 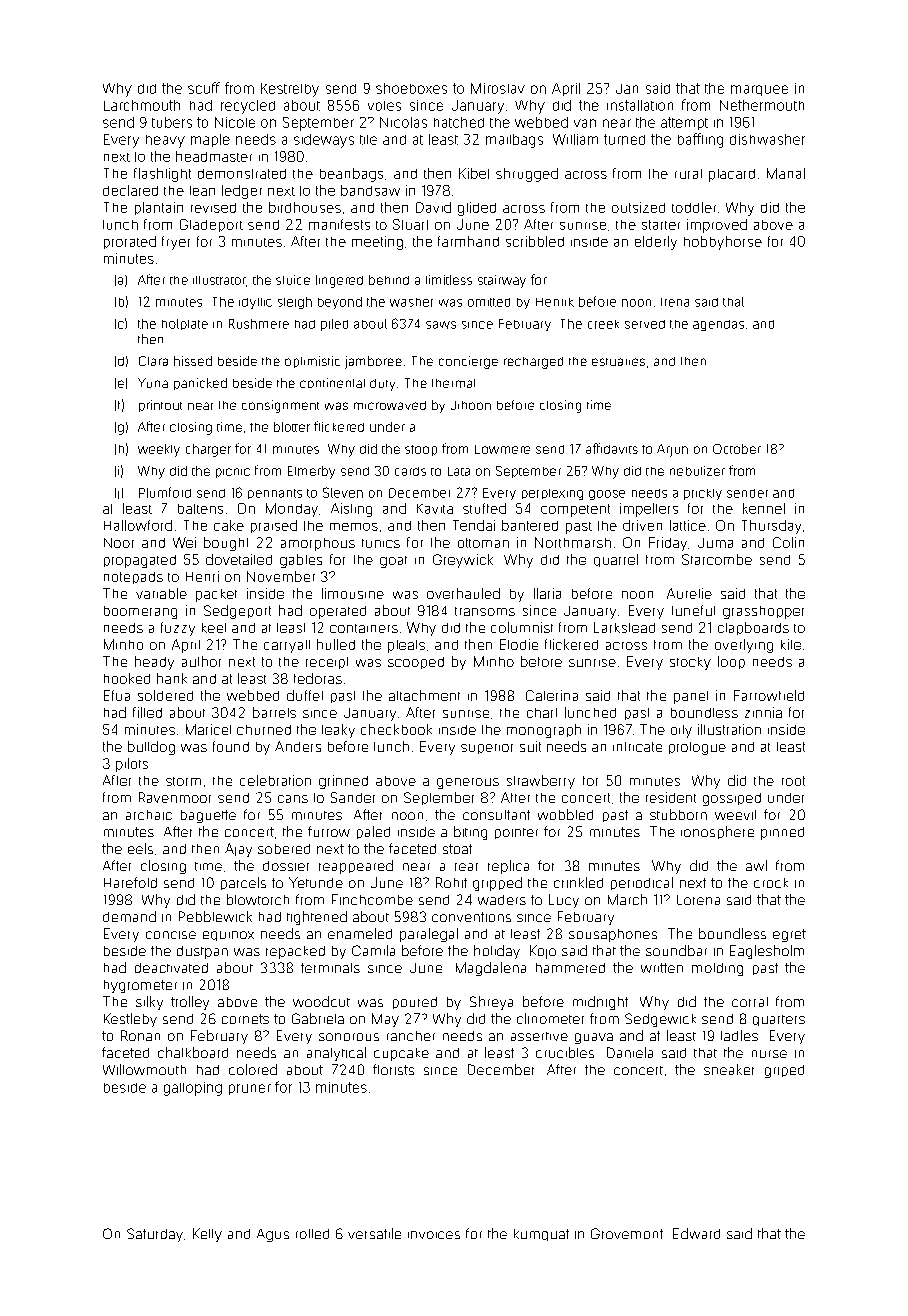 What do you see at coordinates (193, 361) in the screenshot?
I see `hissed` at bounding box center [193, 361].
